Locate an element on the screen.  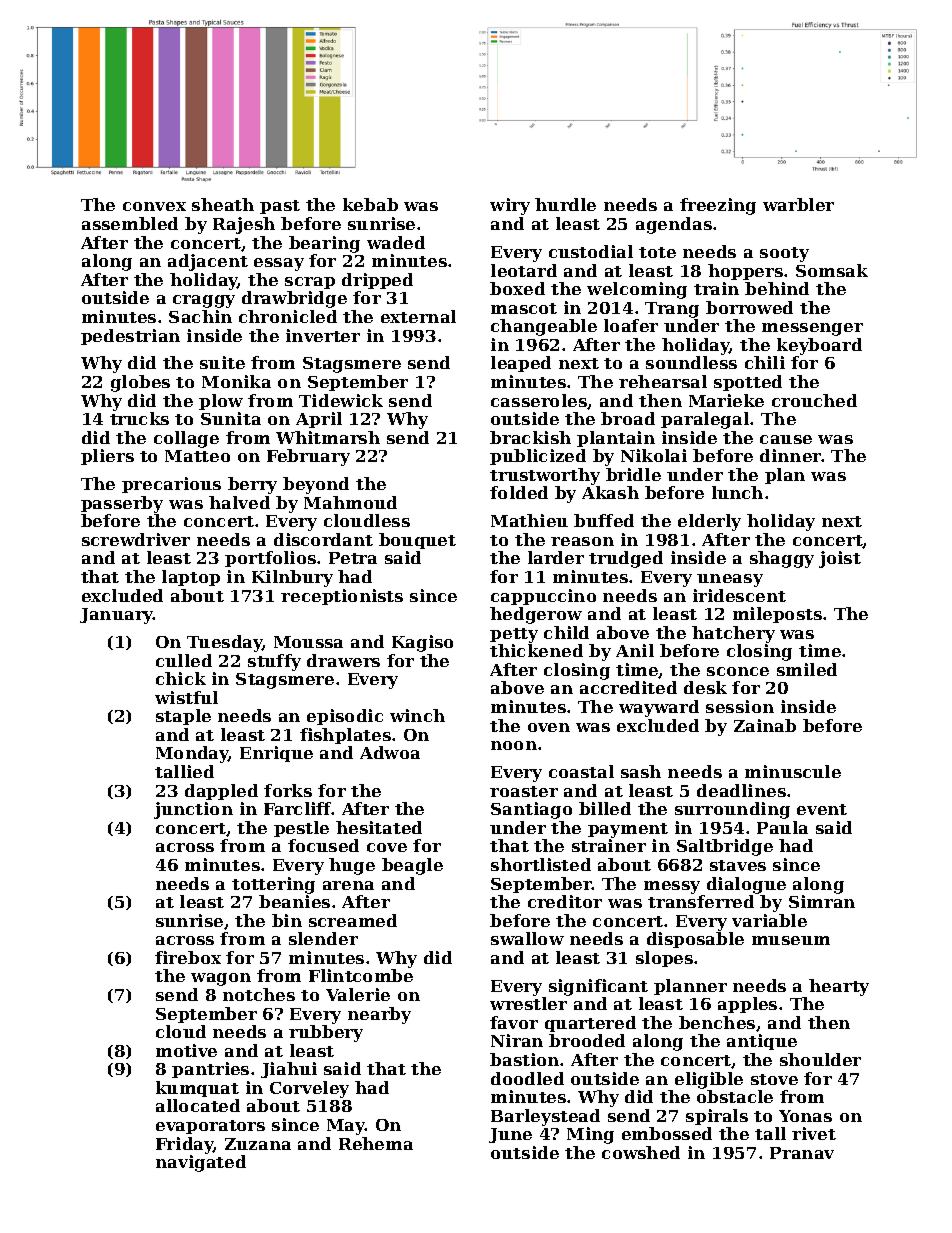
hatchery is located at coordinates (733, 634).
